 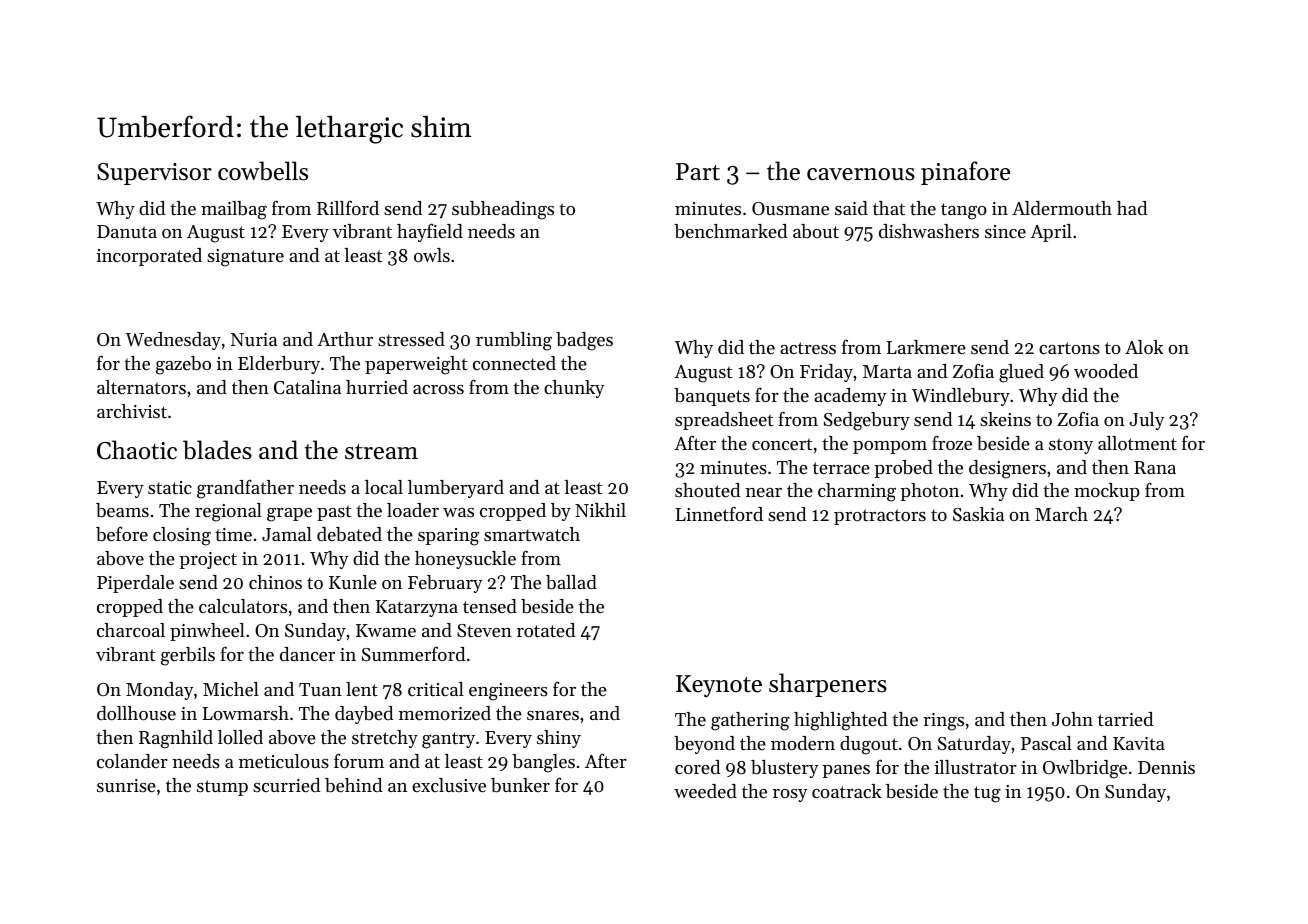 I want to click on rotated, so click(x=546, y=630).
